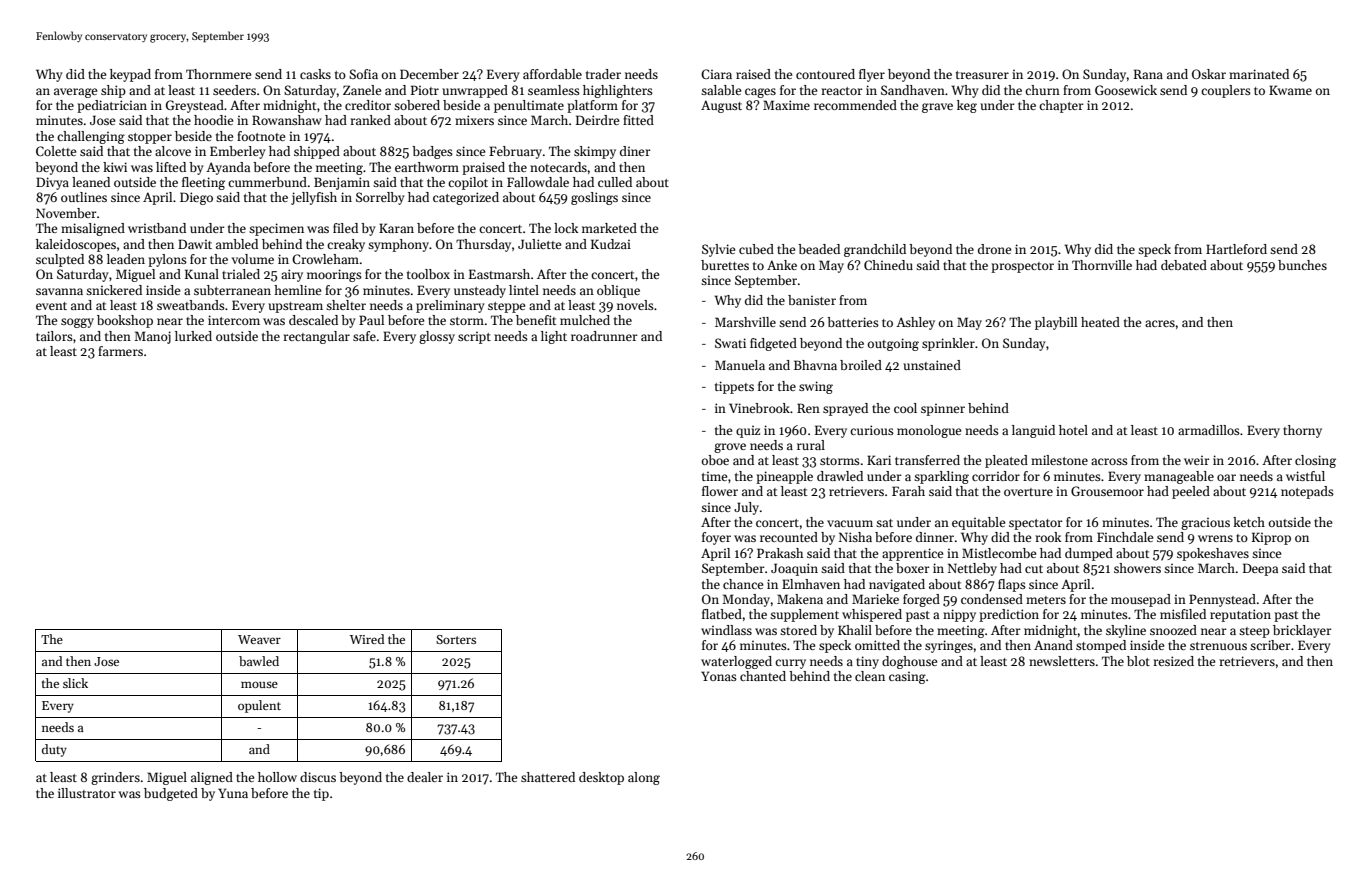 This screenshot has width=1372, height=887. Describe the element at coordinates (456, 639) in the screenshot. I see `Sorters` at that location.
